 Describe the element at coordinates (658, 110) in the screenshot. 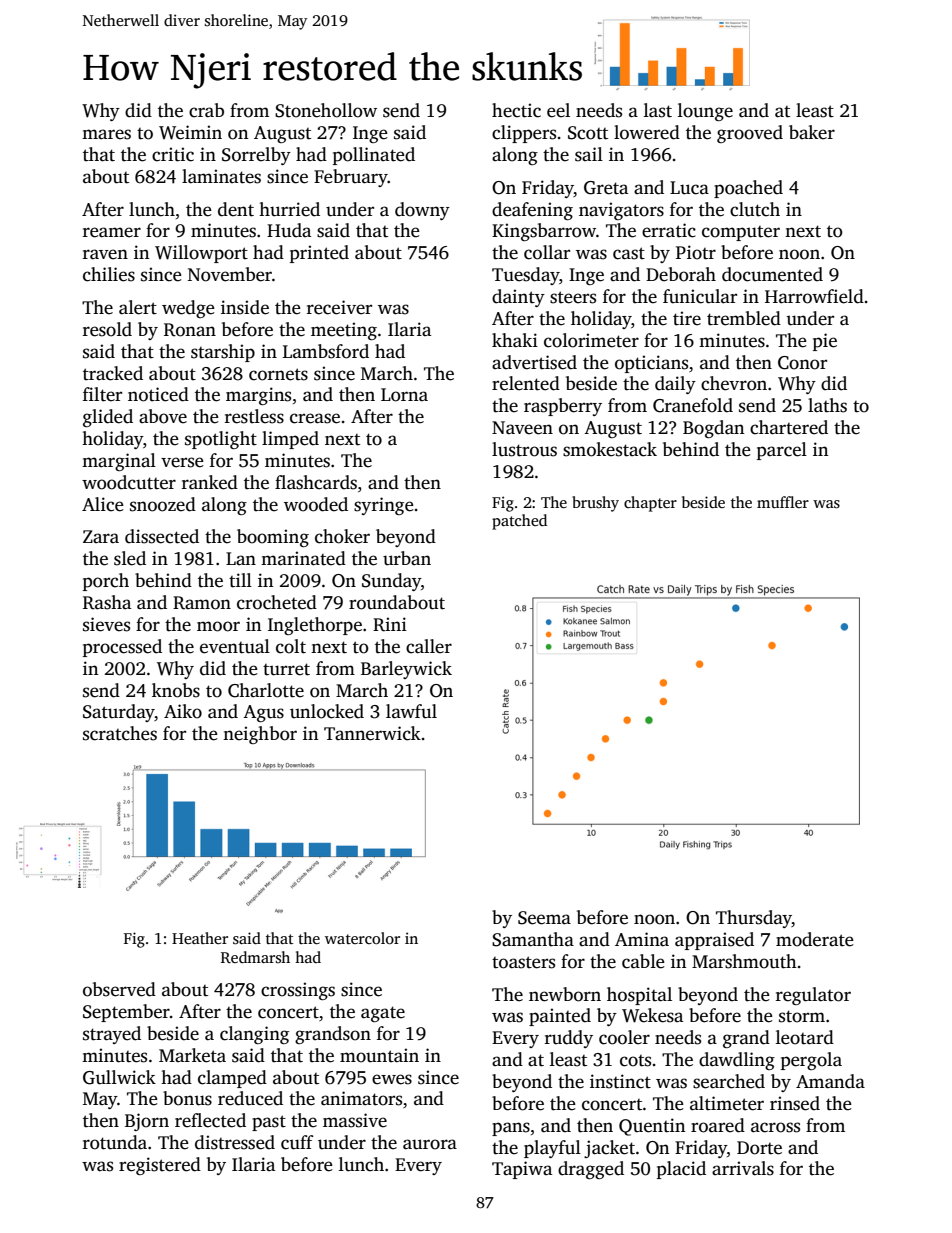

I see `last` at that location.
